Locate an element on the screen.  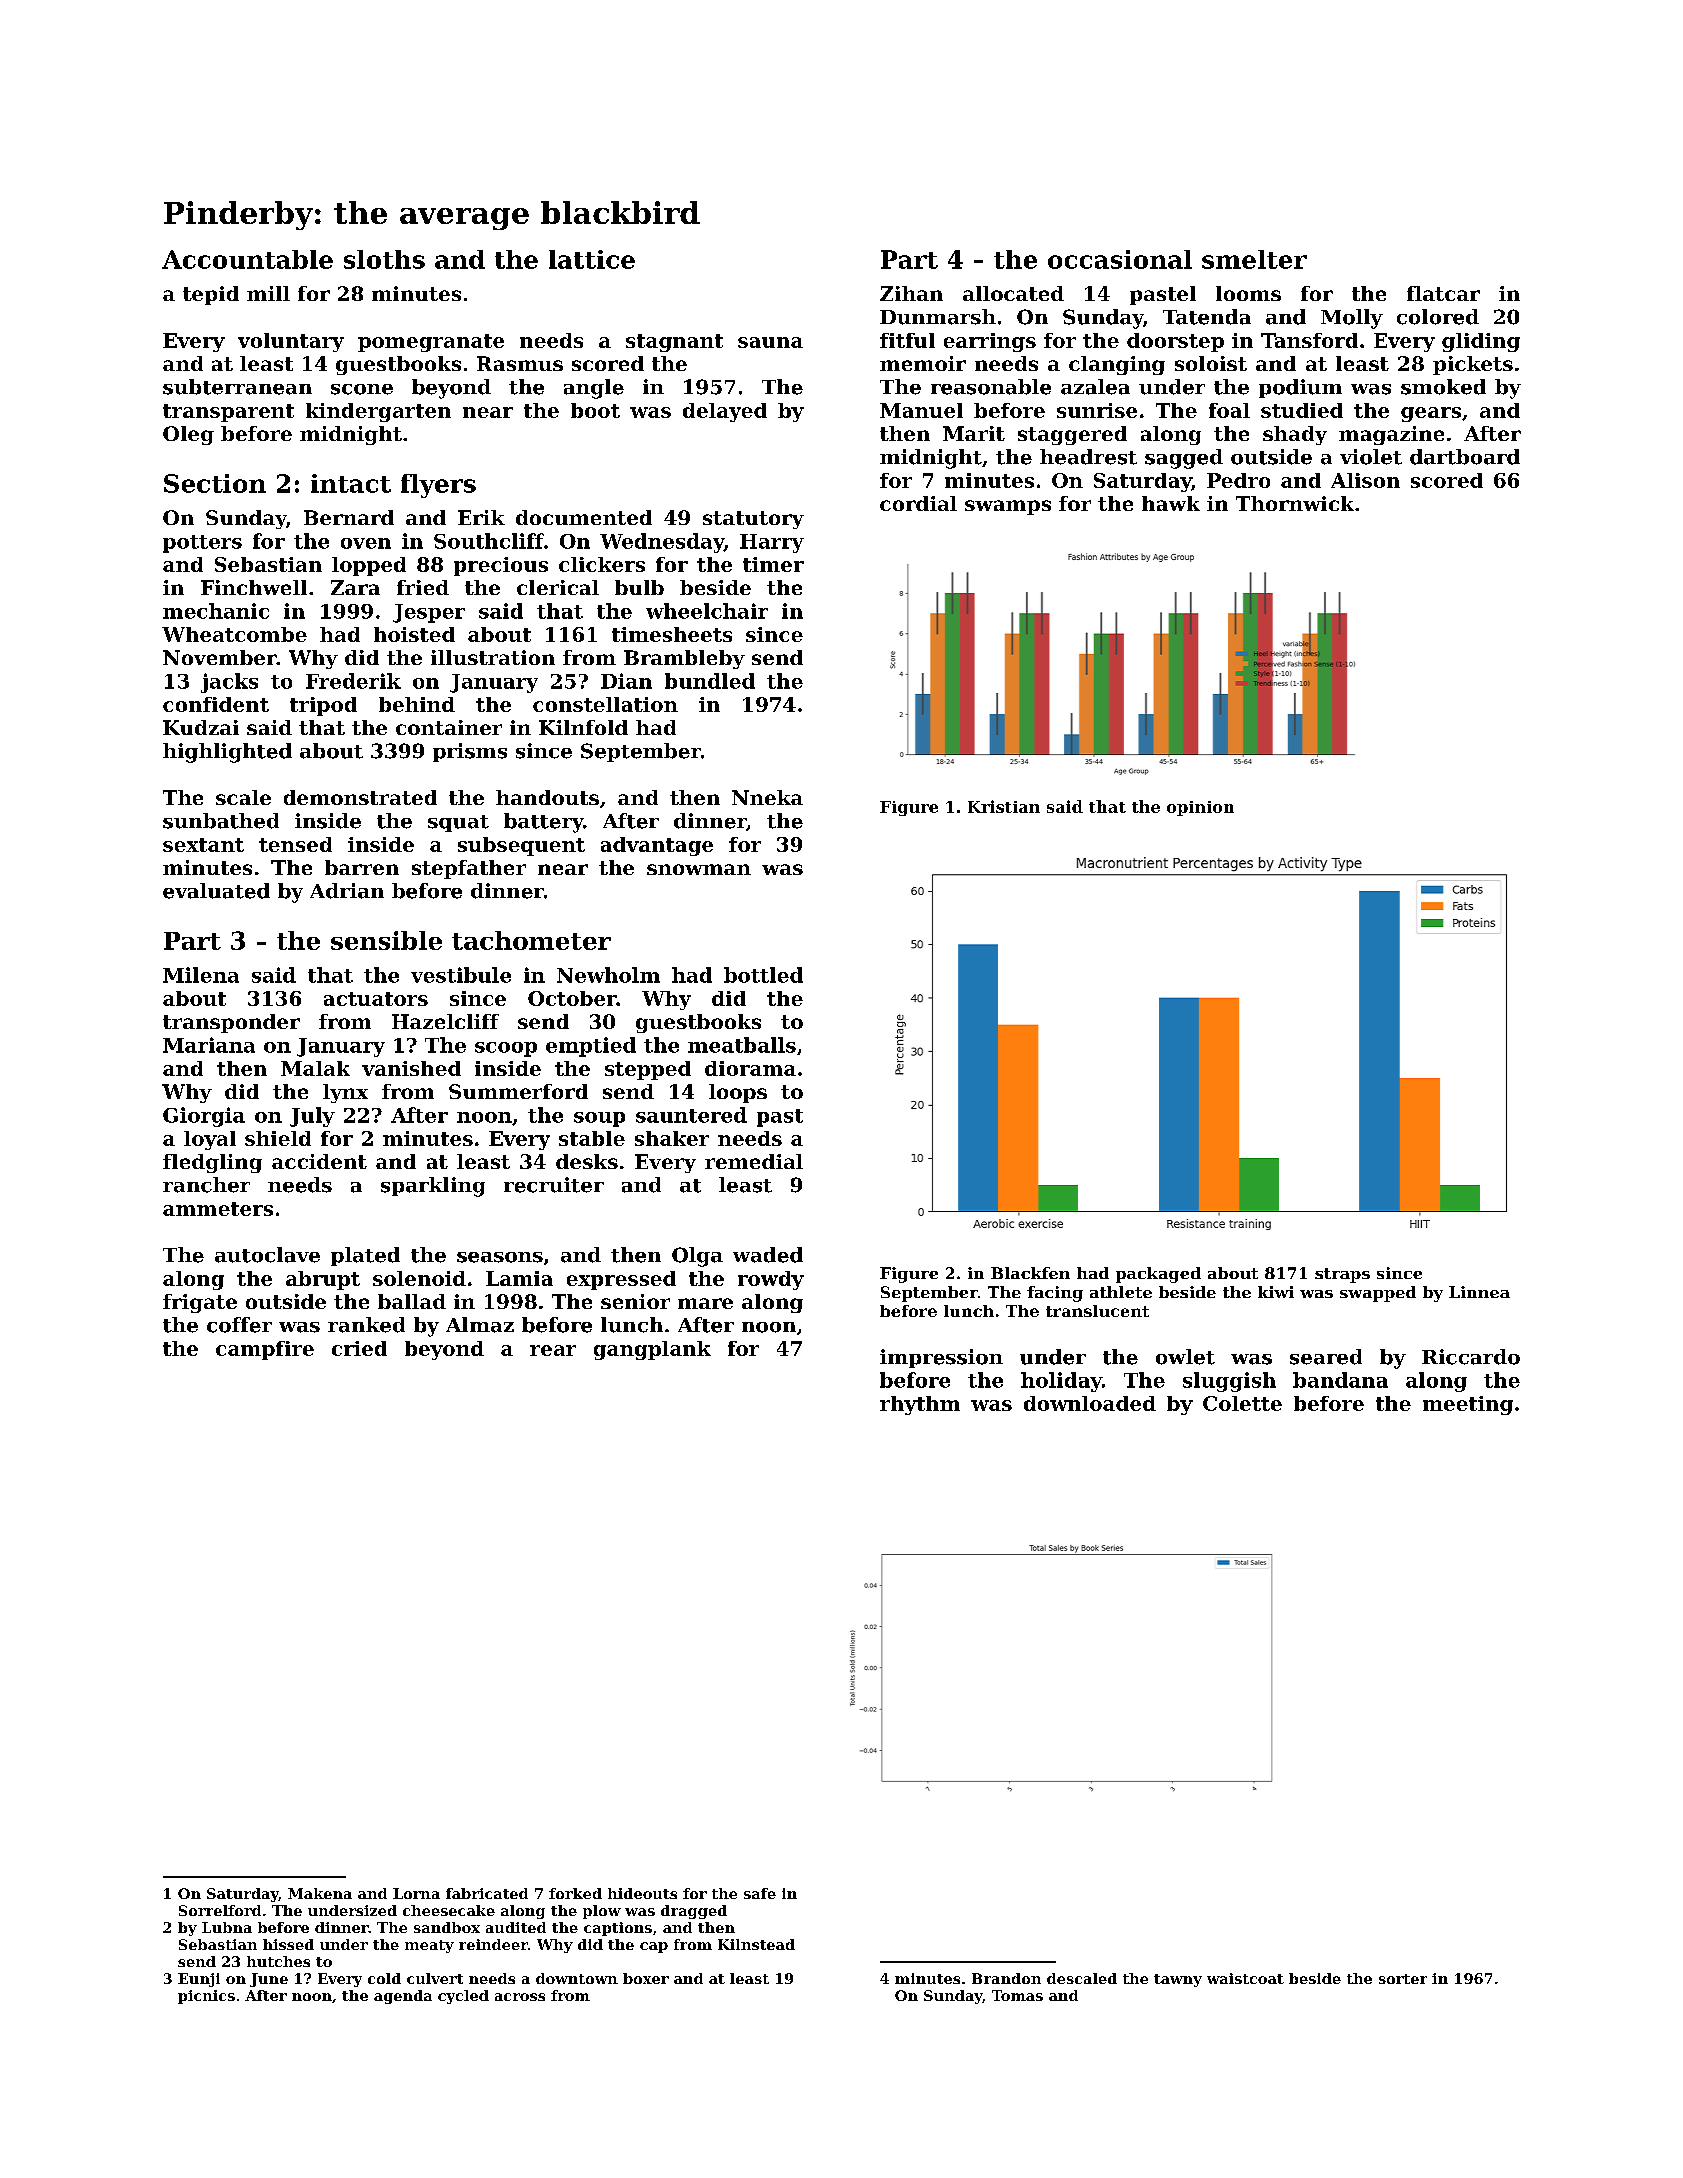
Brambleby is located at coordinates (684, 659).
